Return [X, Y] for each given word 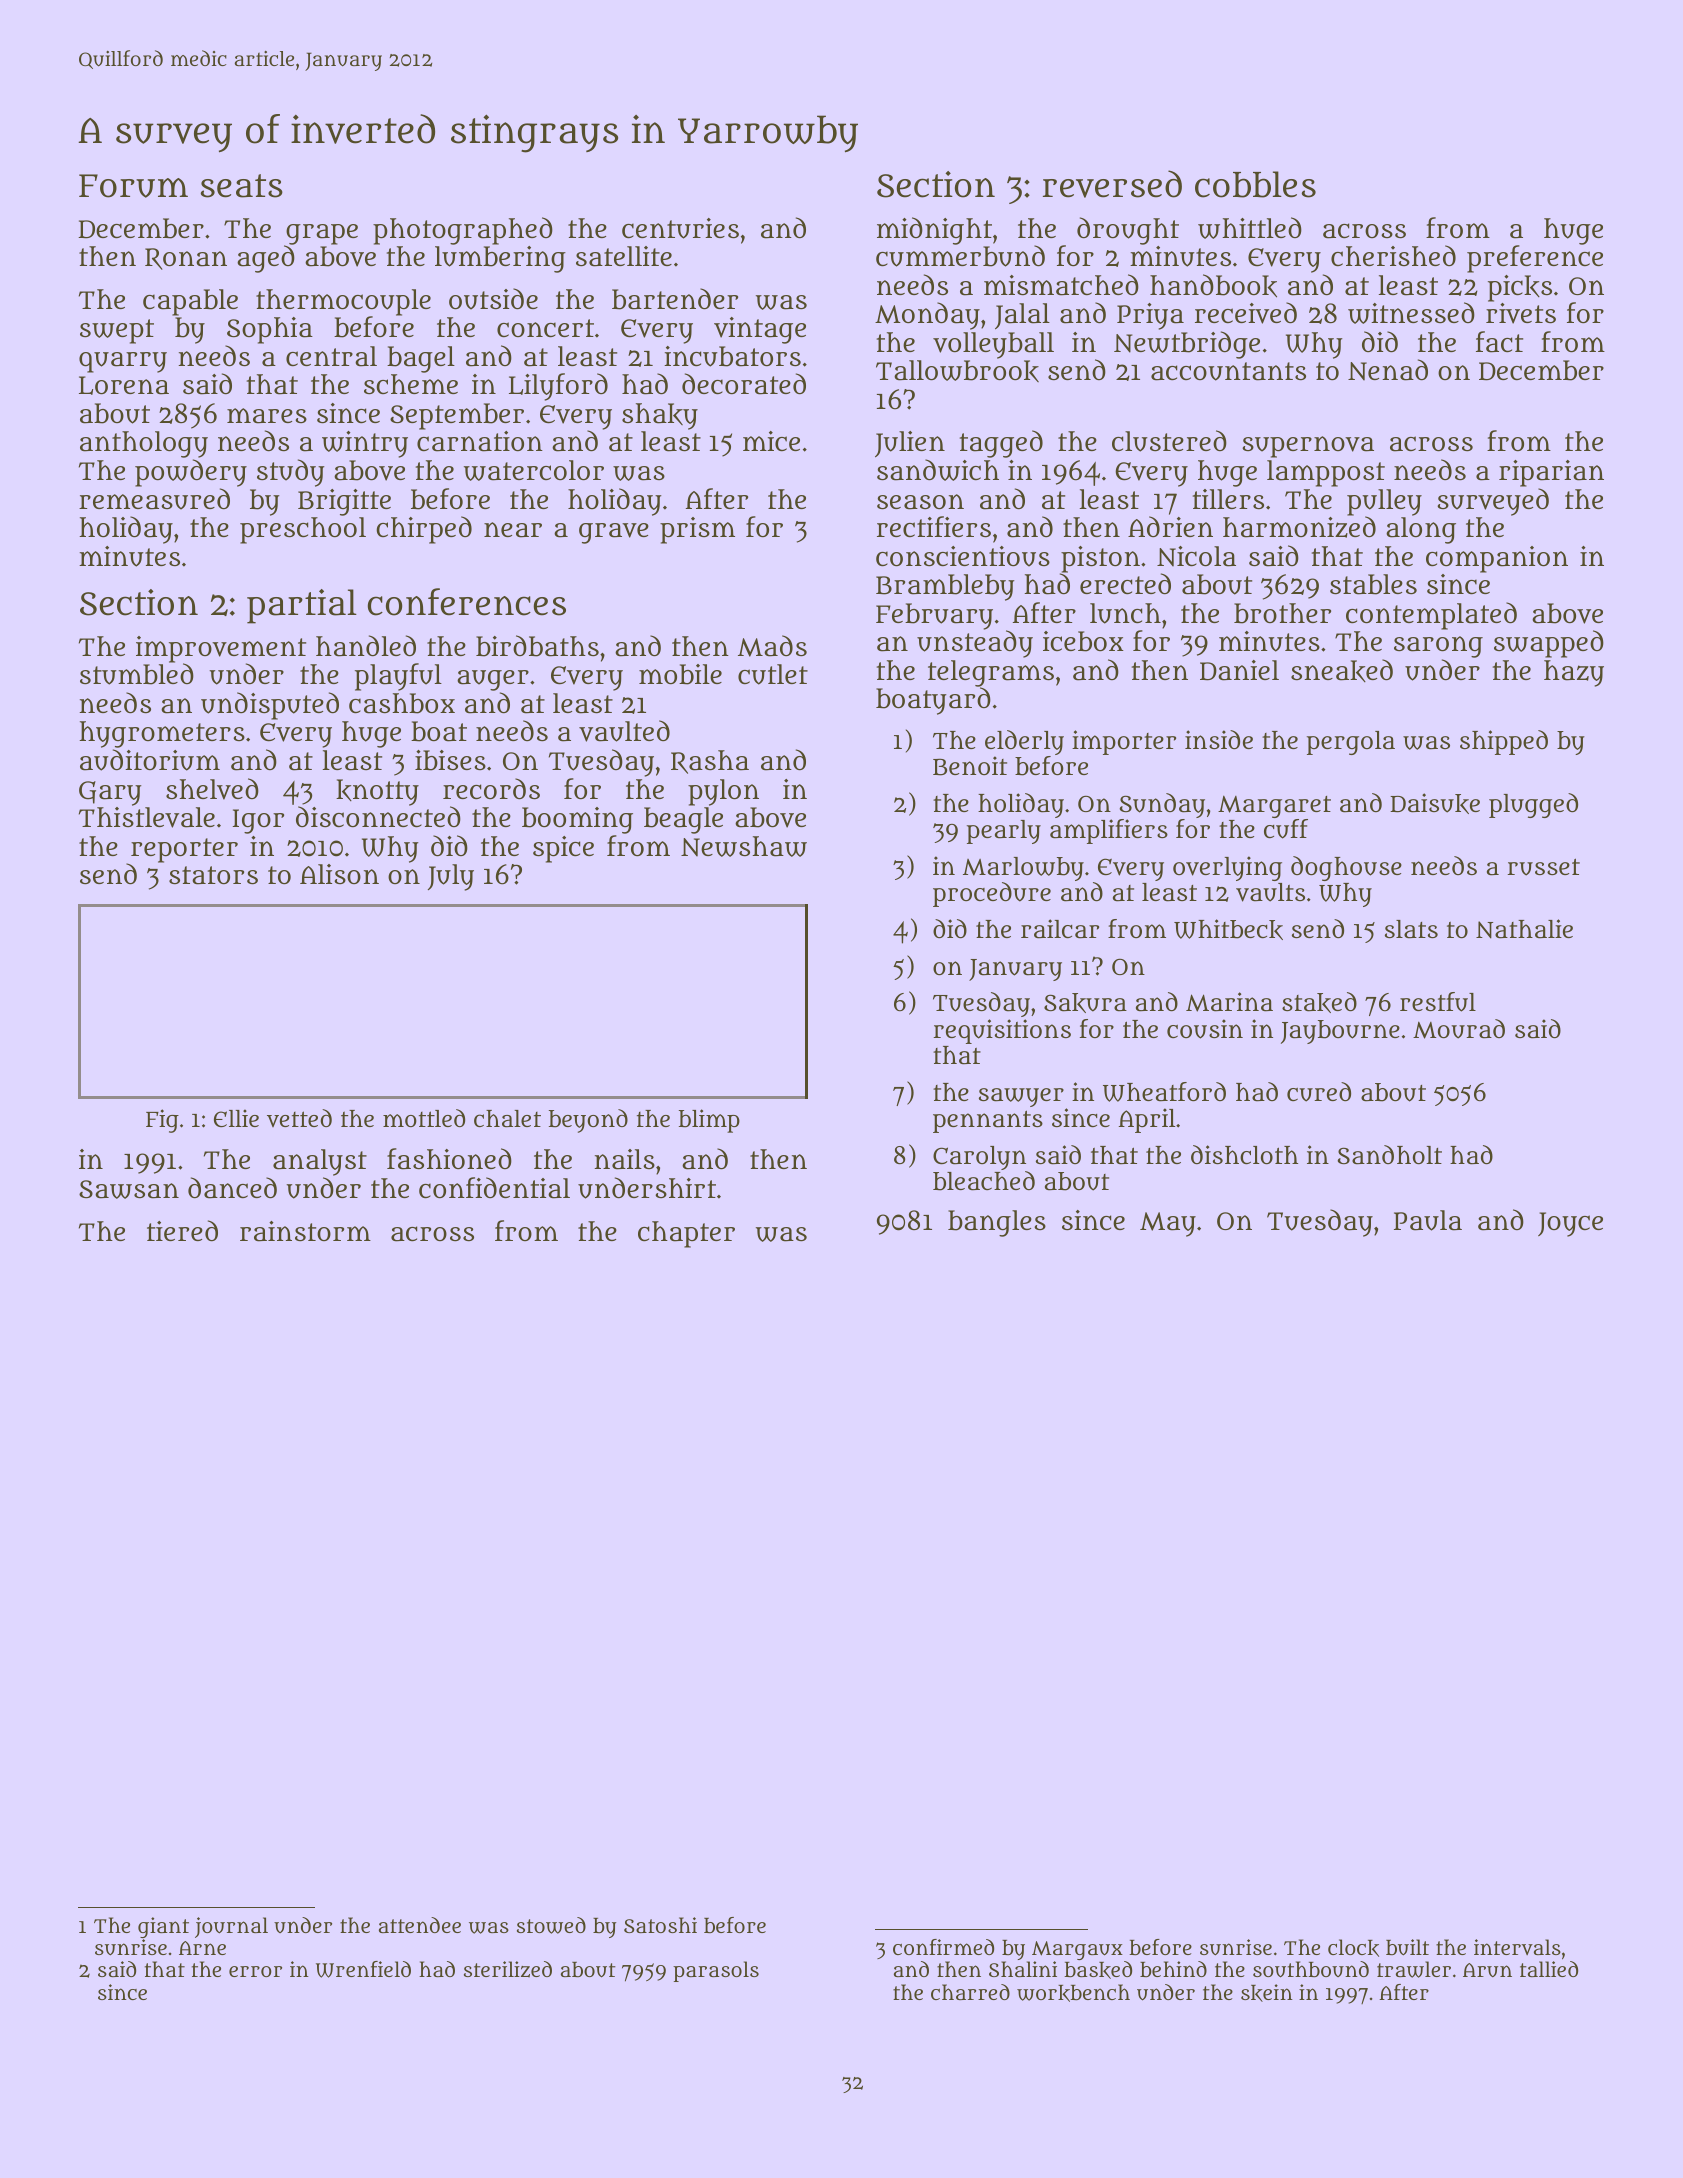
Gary [110, 793]
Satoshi [660, 1925]
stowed [551, 1925]
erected [1125, 583]
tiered [182, 1230]
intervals [1517, 1947]
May [1168, 1224]
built [1407, 1947]
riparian [1551, 473]
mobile [680, 674]
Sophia [270, 330]
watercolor [534, 470]
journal [231, 1927]
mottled [424, 1118]
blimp [709, 1121]
